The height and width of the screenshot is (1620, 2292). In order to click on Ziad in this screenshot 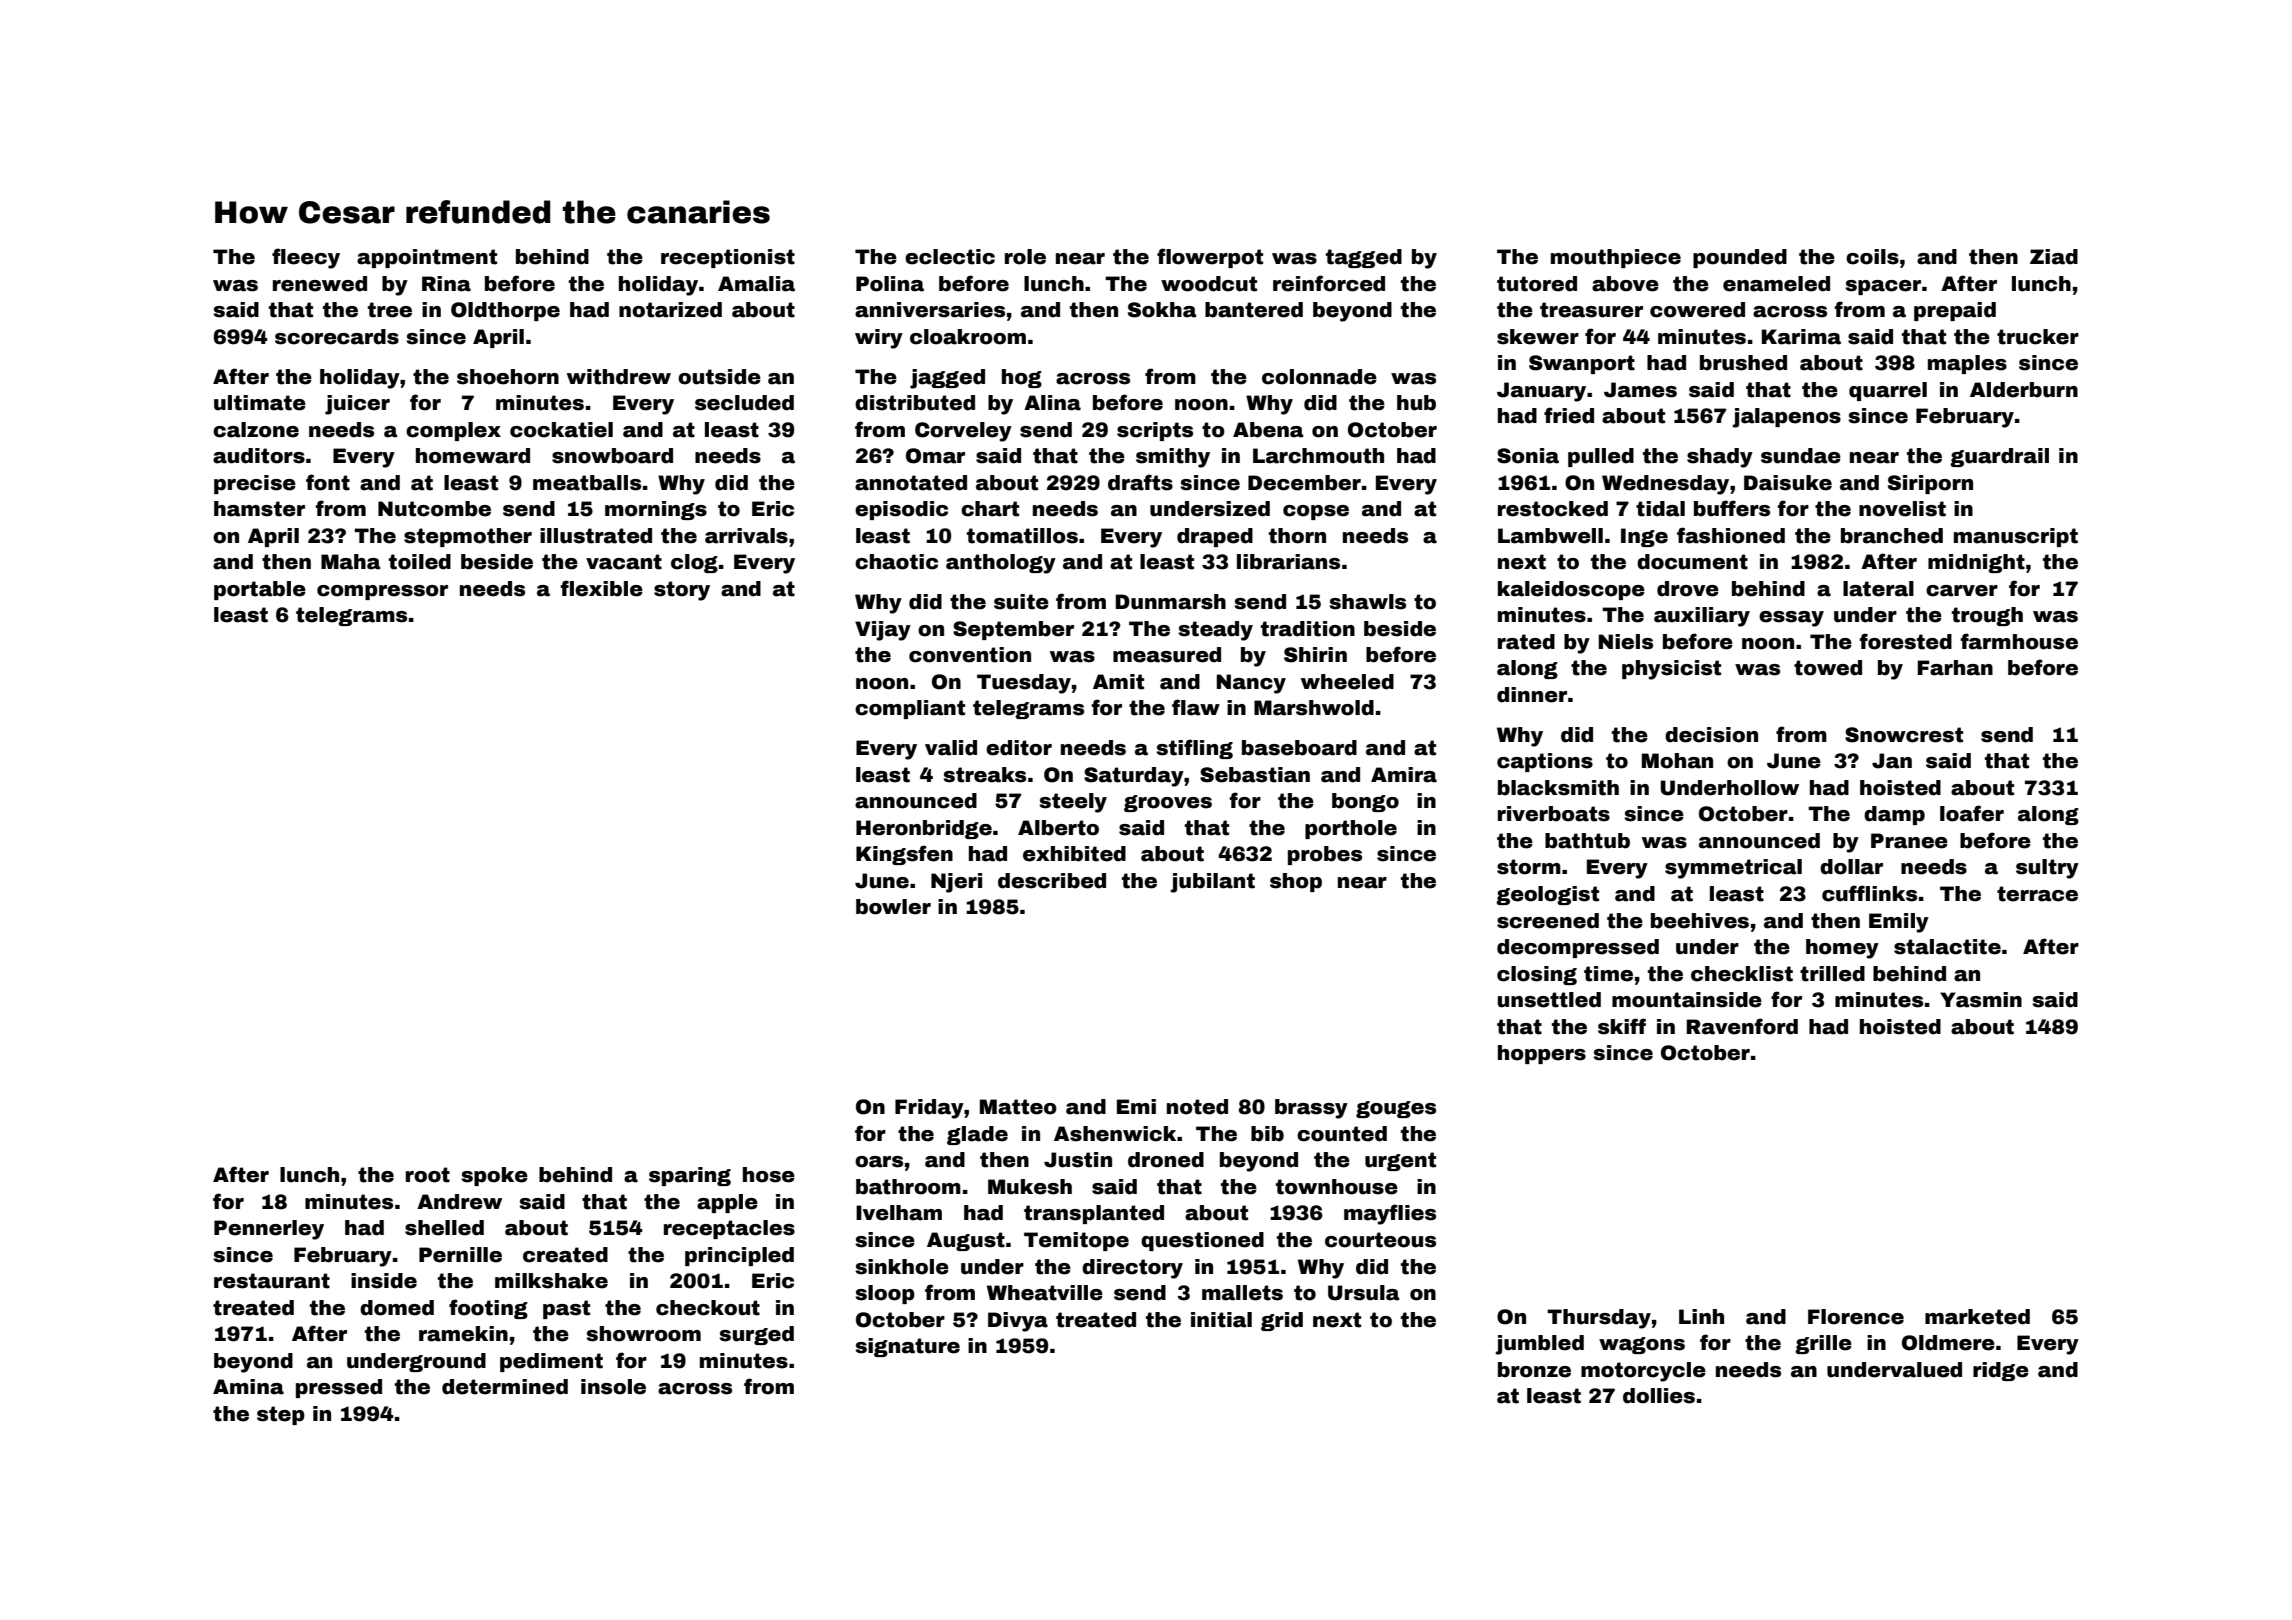, I will do `click(2054, 257)`.
